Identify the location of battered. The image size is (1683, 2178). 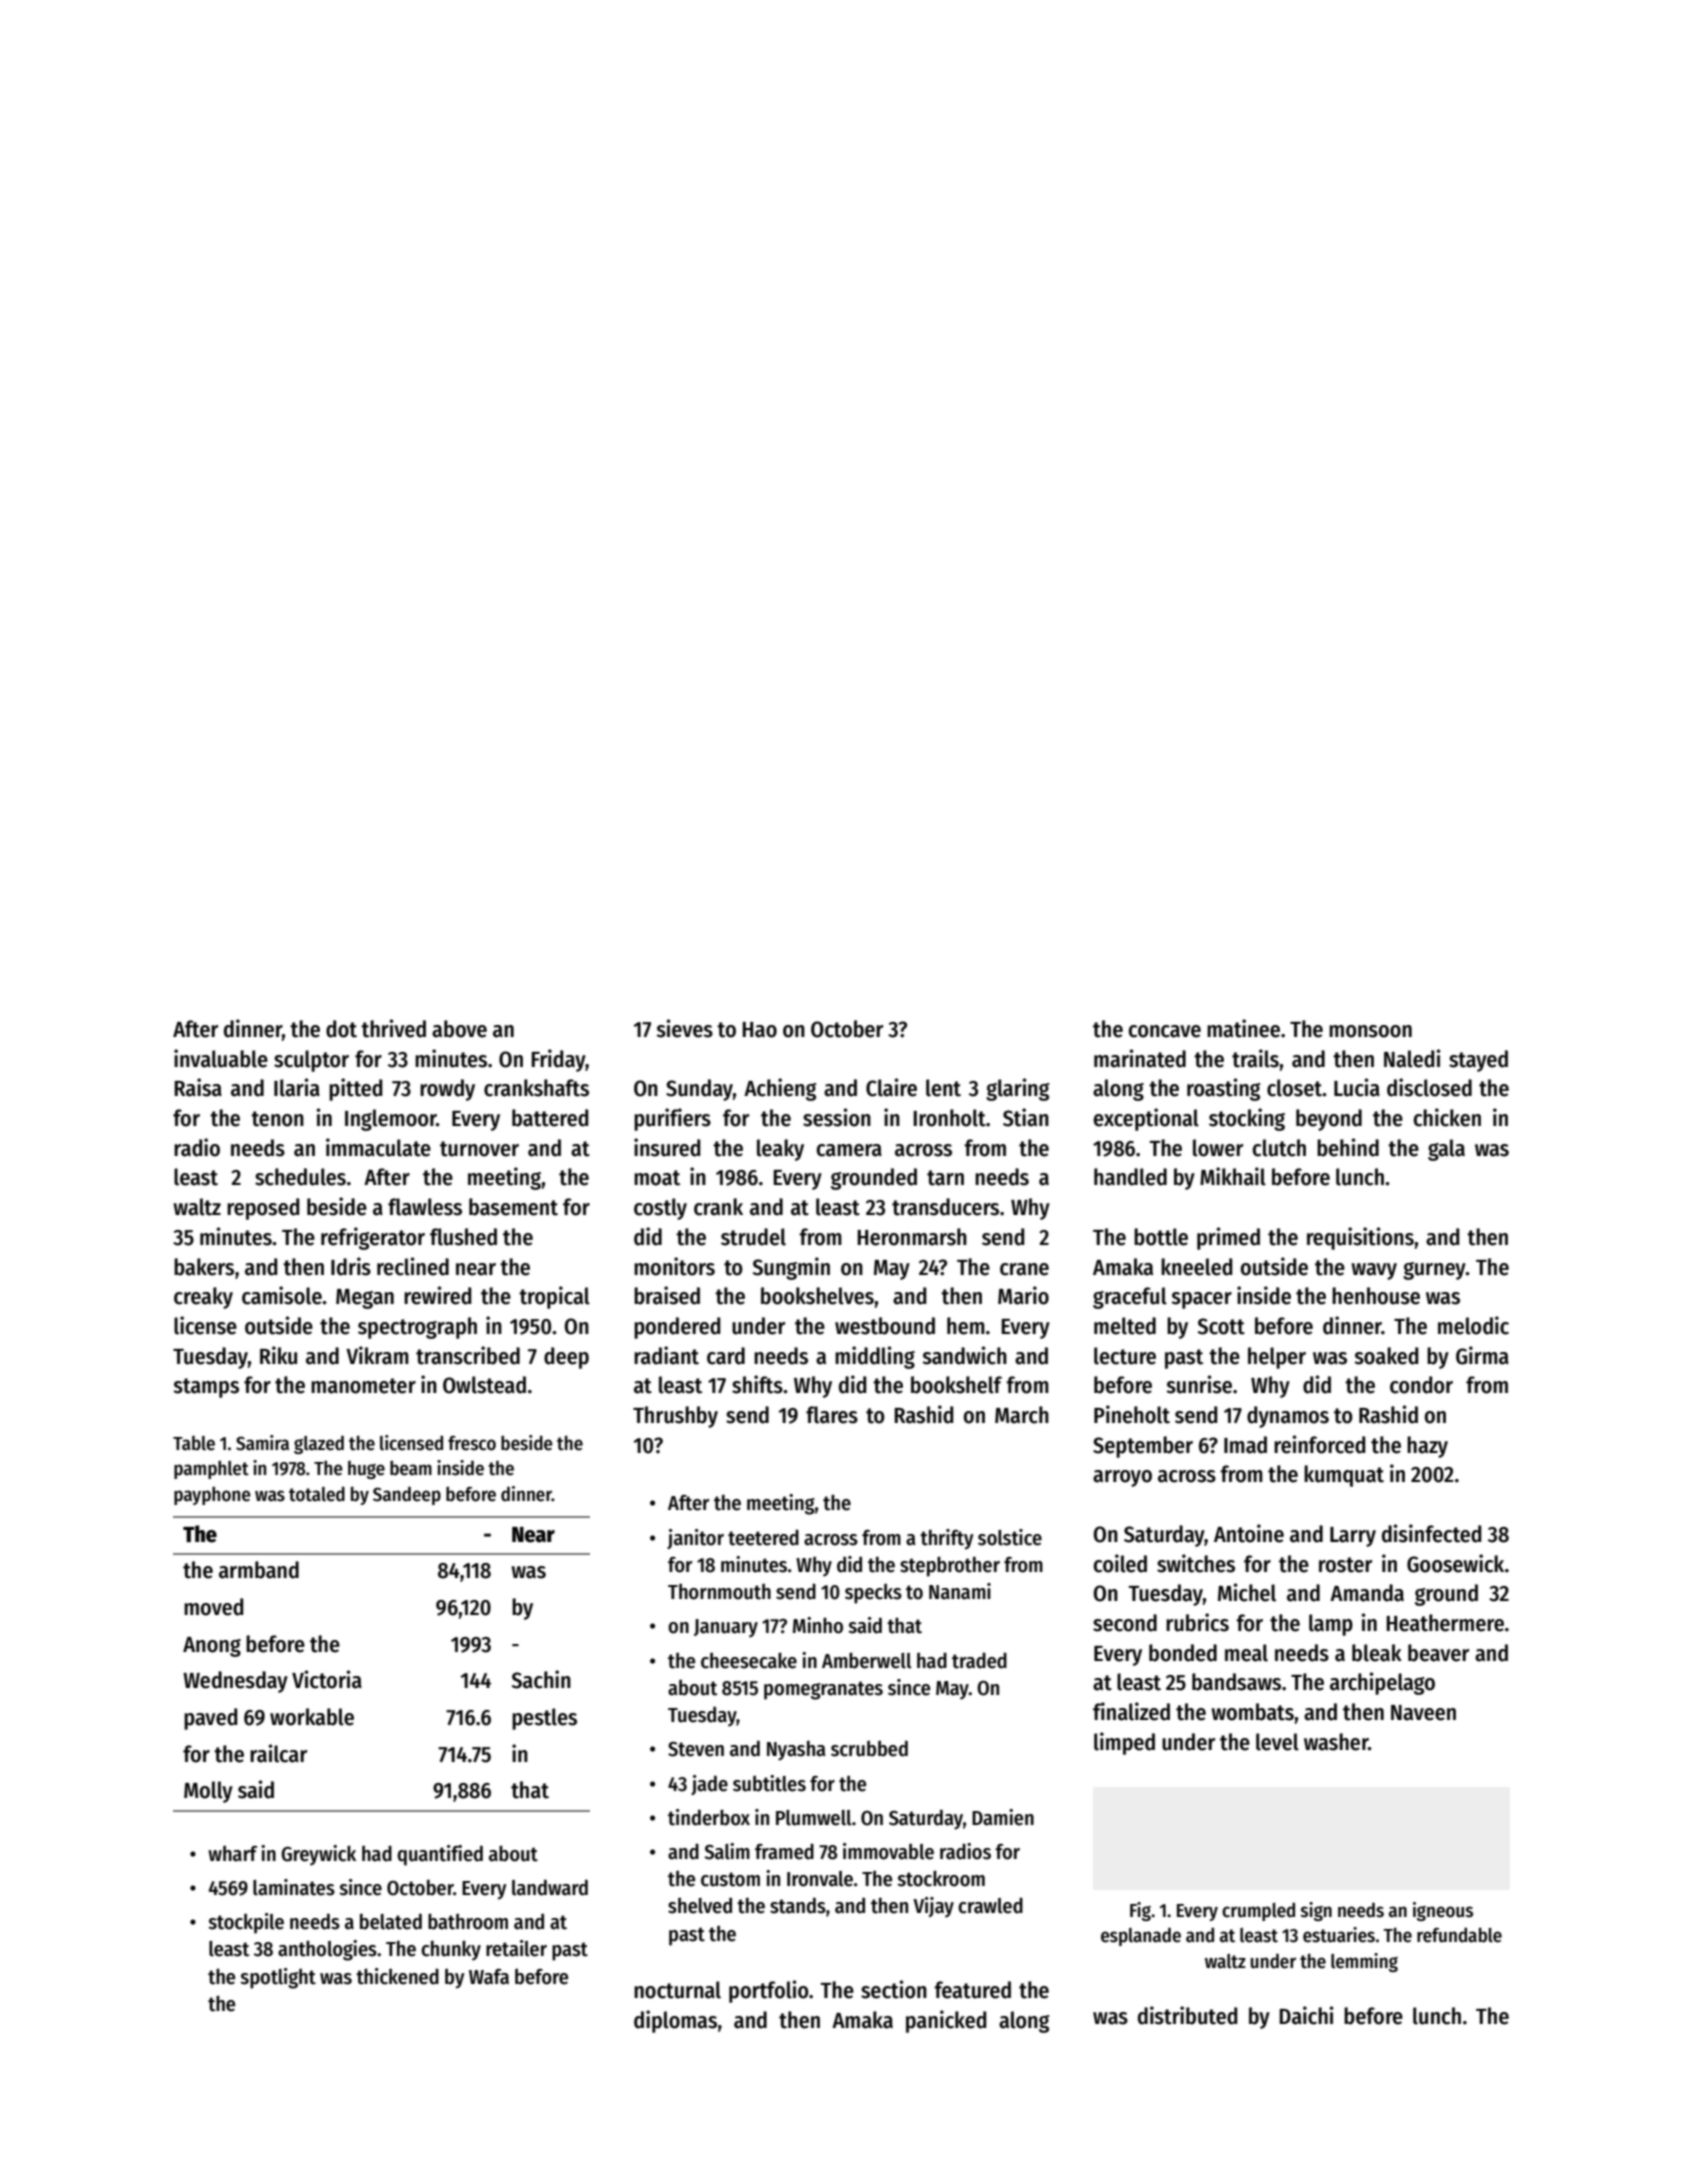
(550, 1118).
